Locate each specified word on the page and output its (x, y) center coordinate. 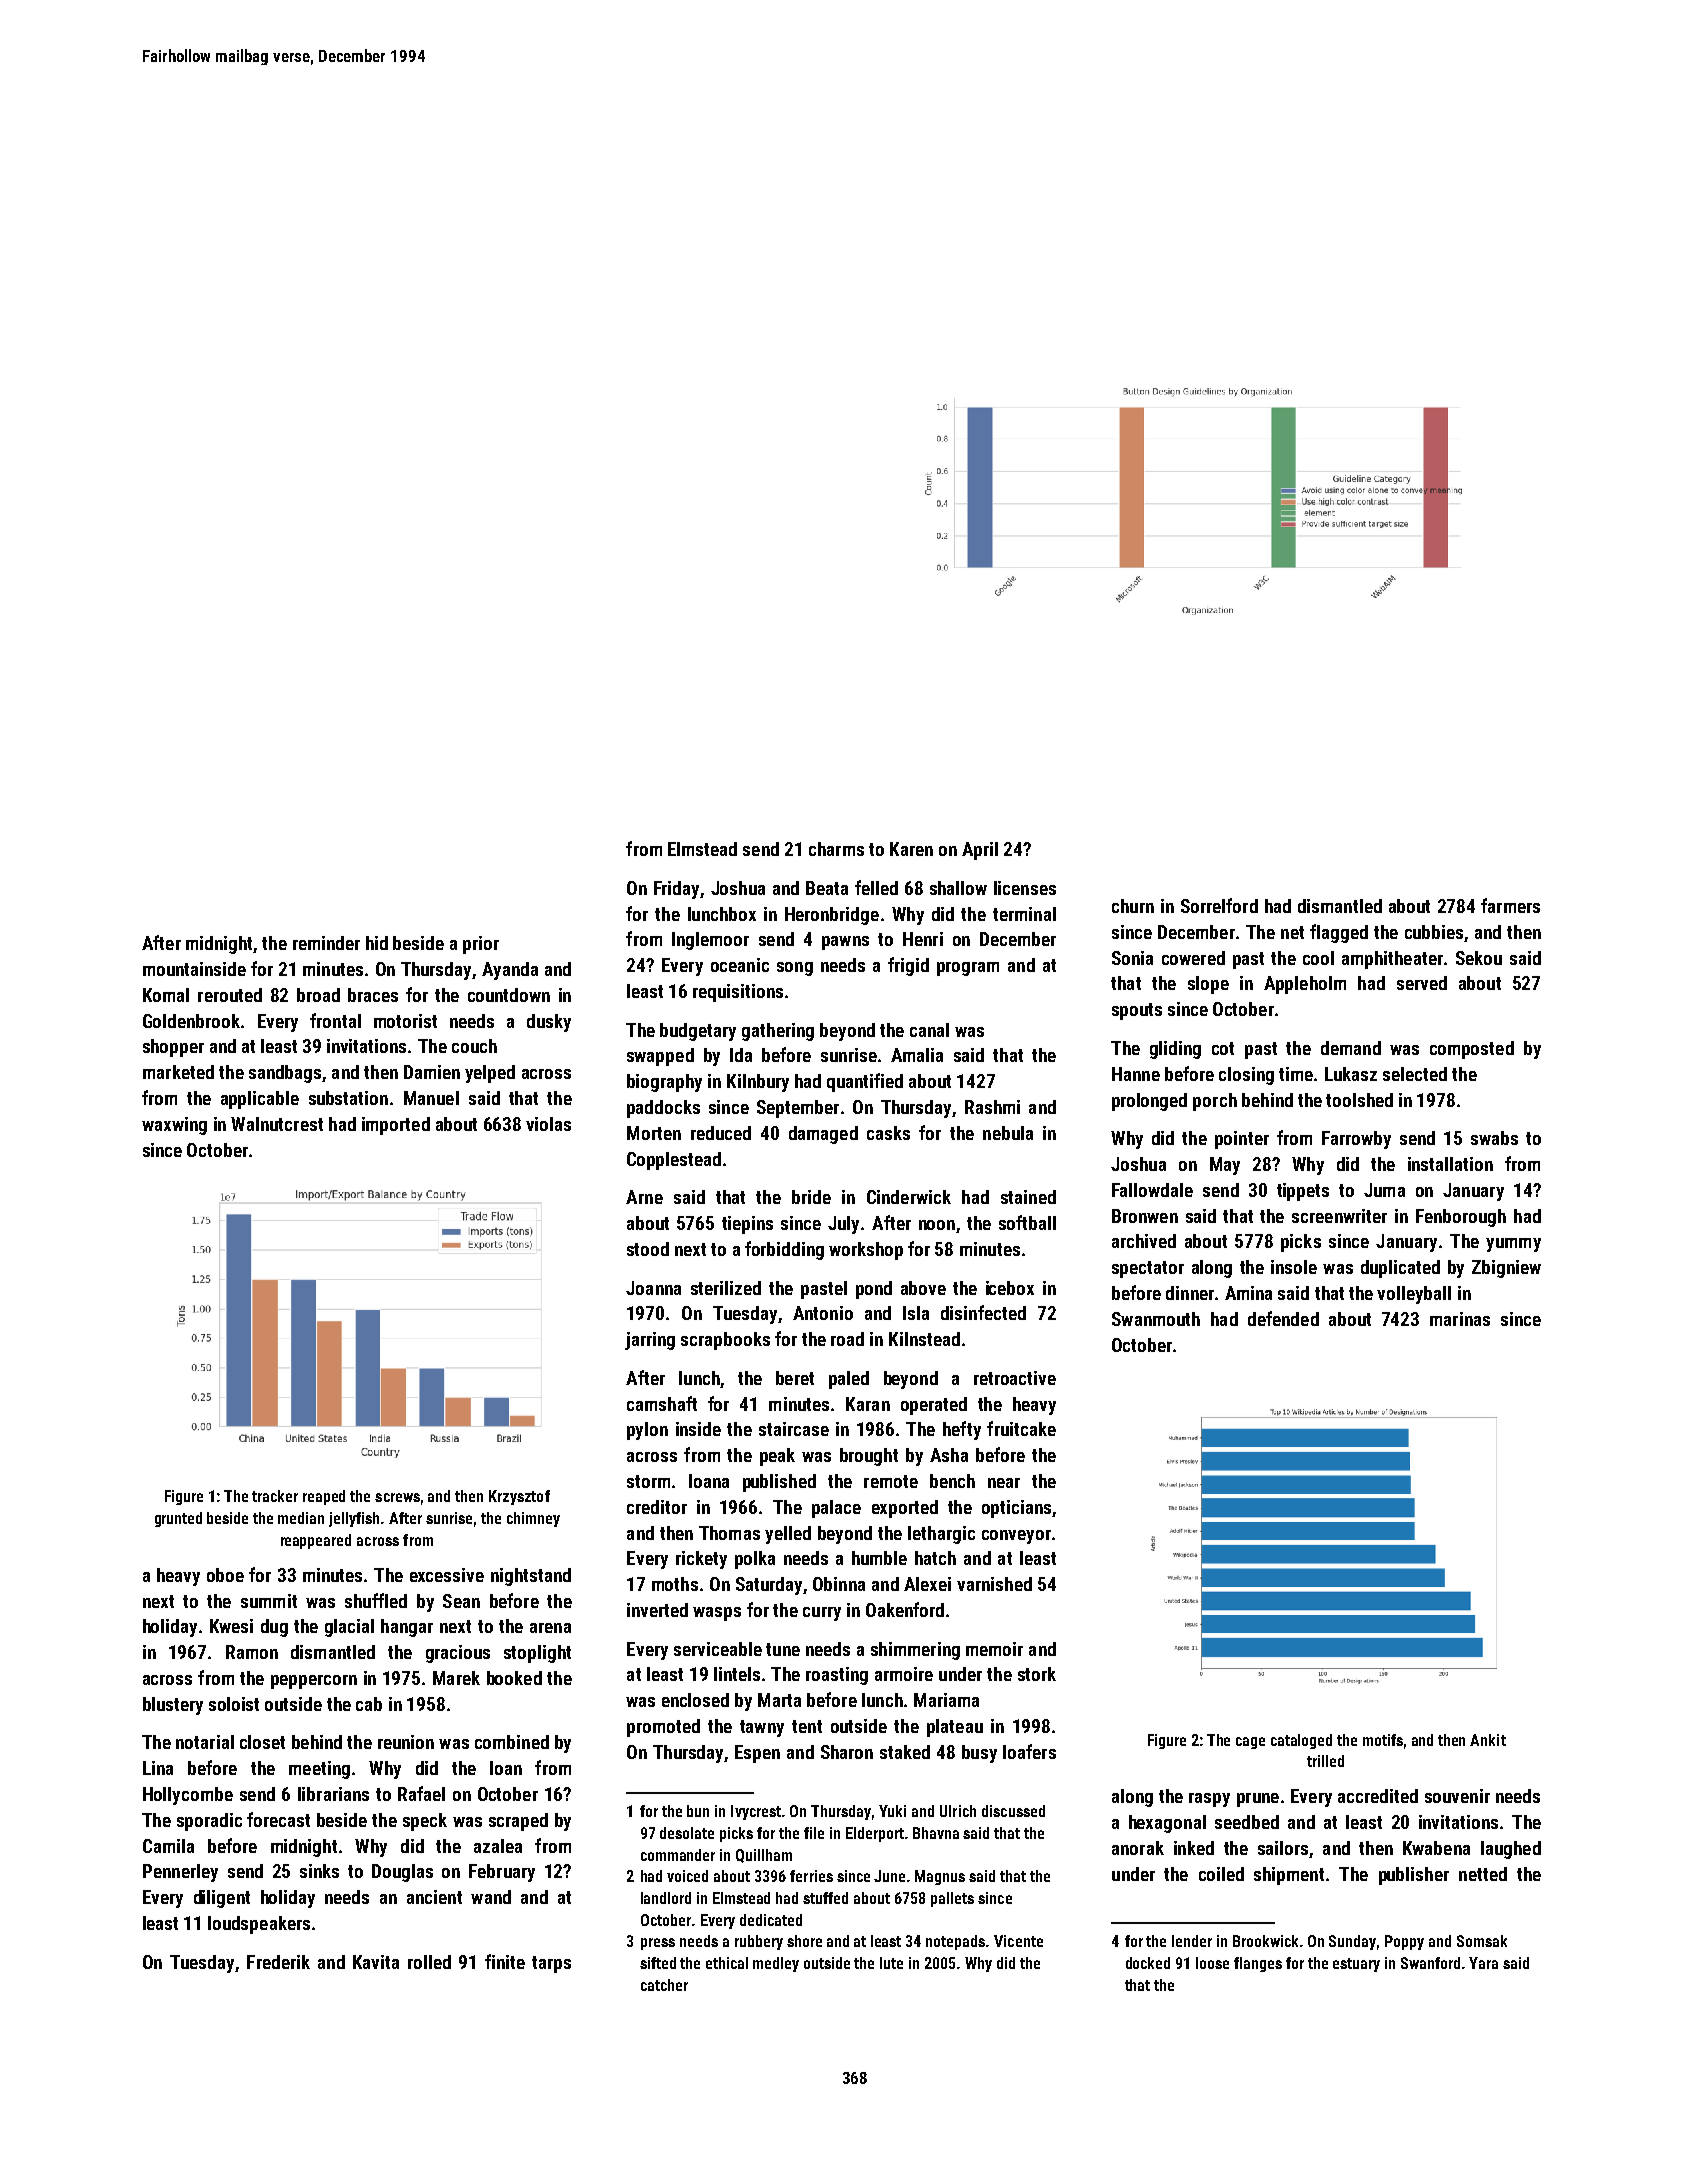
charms (836, 849)
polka (755, 1560)
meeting (319, 1770)
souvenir (1457, 1796)
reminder (326, 943)
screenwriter (1339, 1216)
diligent (222, 1899)
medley (776, 1964)
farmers (1510, 905)
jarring (650, 1341)
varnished (994, 1584)
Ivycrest (756, 1812)
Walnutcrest (277, 1124)
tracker (275, 1496)
